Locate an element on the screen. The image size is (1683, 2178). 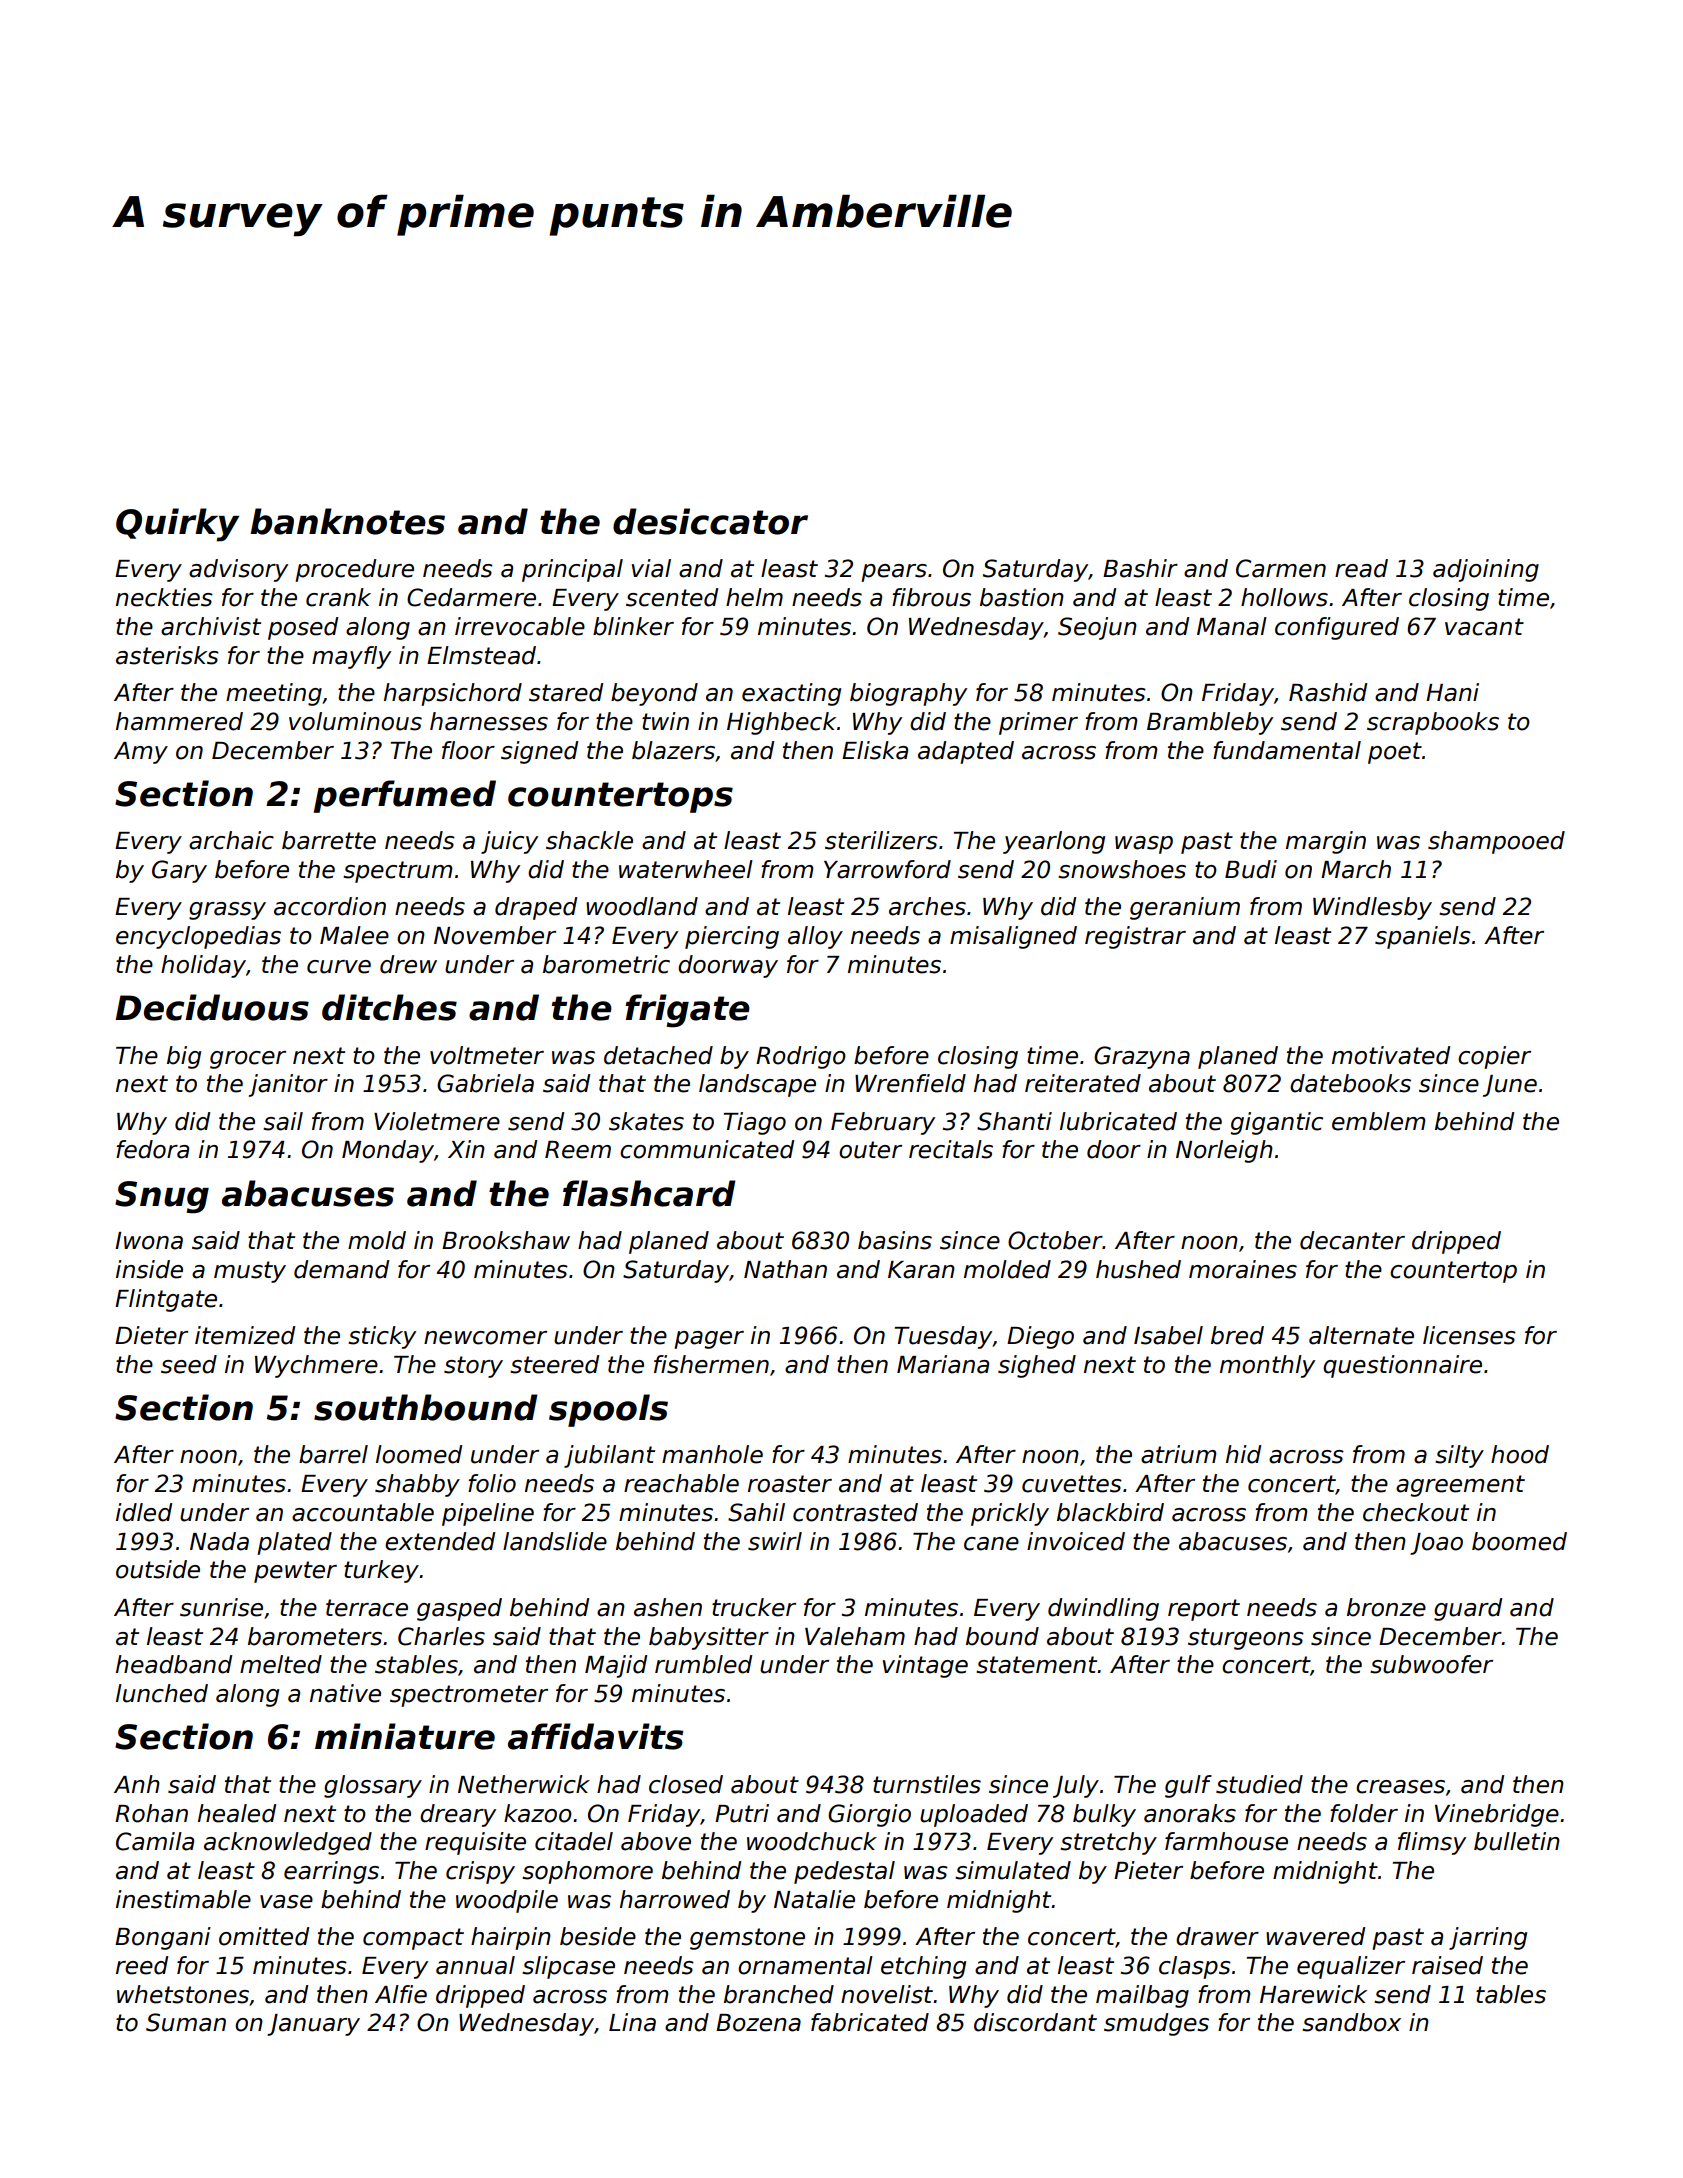
voltmeter is located at coordinates (487, 1055).
